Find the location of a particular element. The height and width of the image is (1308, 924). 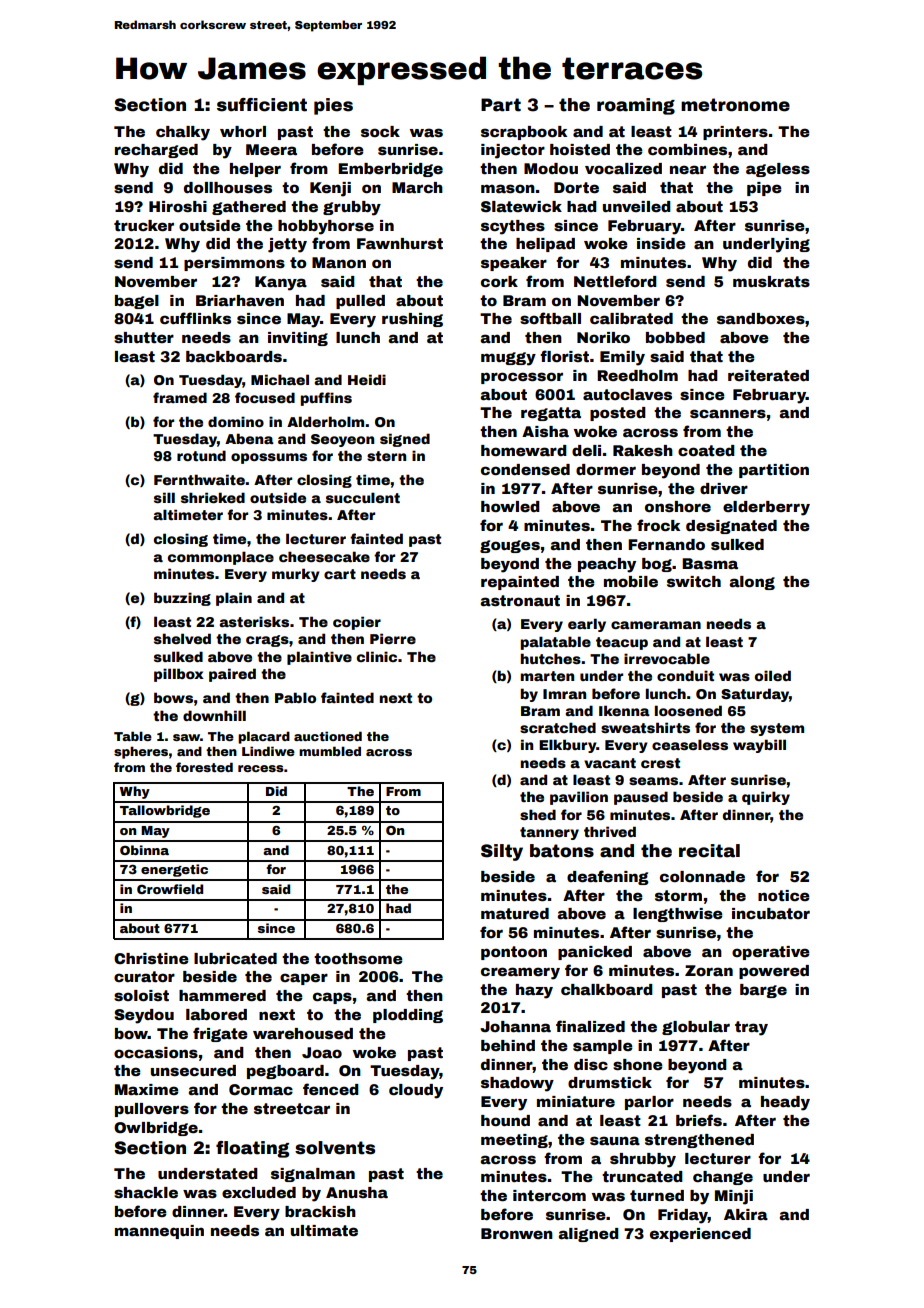

Christine is located at coordinates (151, 958).
